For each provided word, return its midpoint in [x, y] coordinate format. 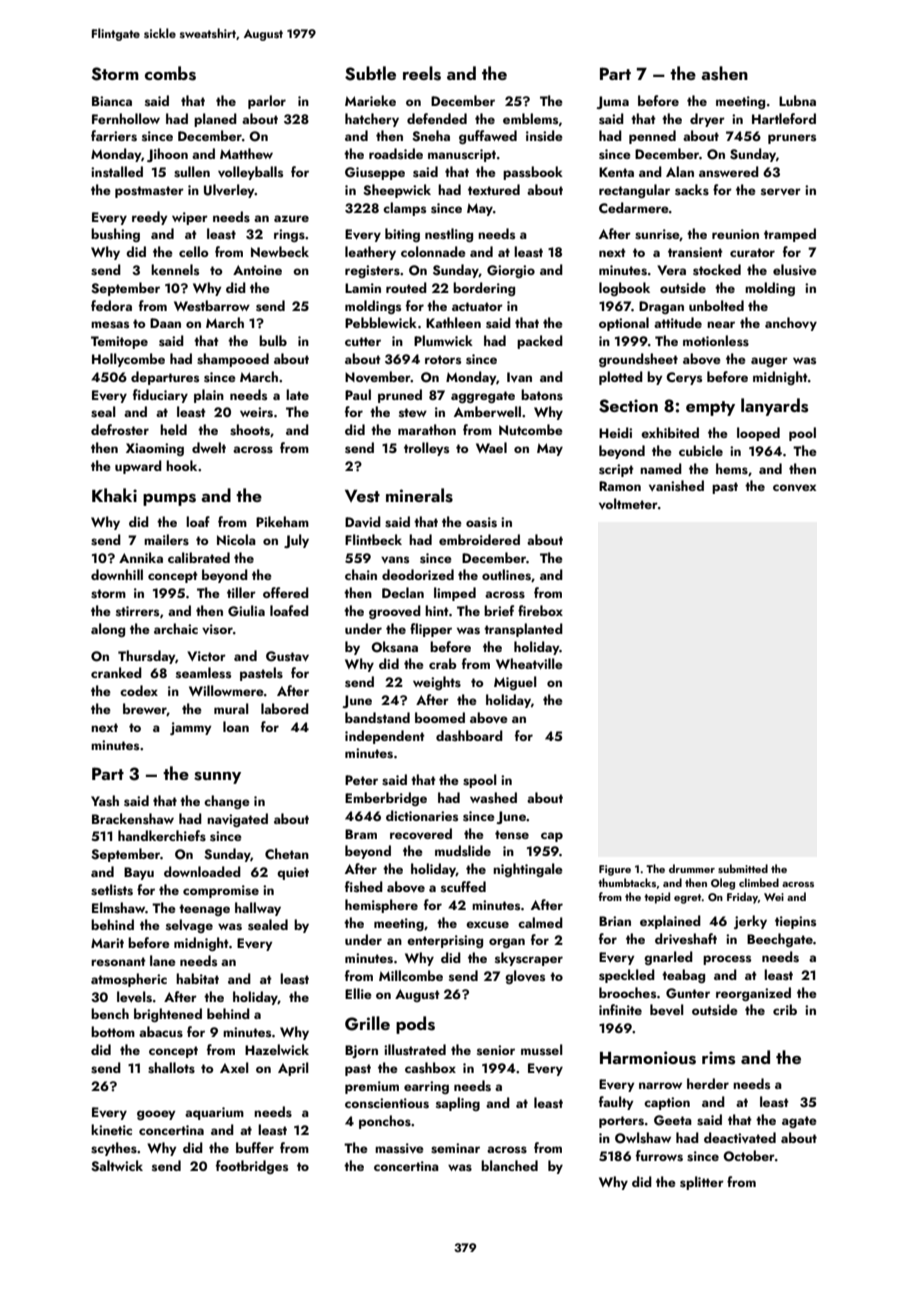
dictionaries [422, 815]
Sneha [431, 136]
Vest [362, 496]
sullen [192, 172]
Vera [671, 270]
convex [794, 488]
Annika [141, 557]
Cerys [684, 378]
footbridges [252, 1167]
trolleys [426, 449]
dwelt [209, 447]
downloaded [202, 871]
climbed [759, 882]
